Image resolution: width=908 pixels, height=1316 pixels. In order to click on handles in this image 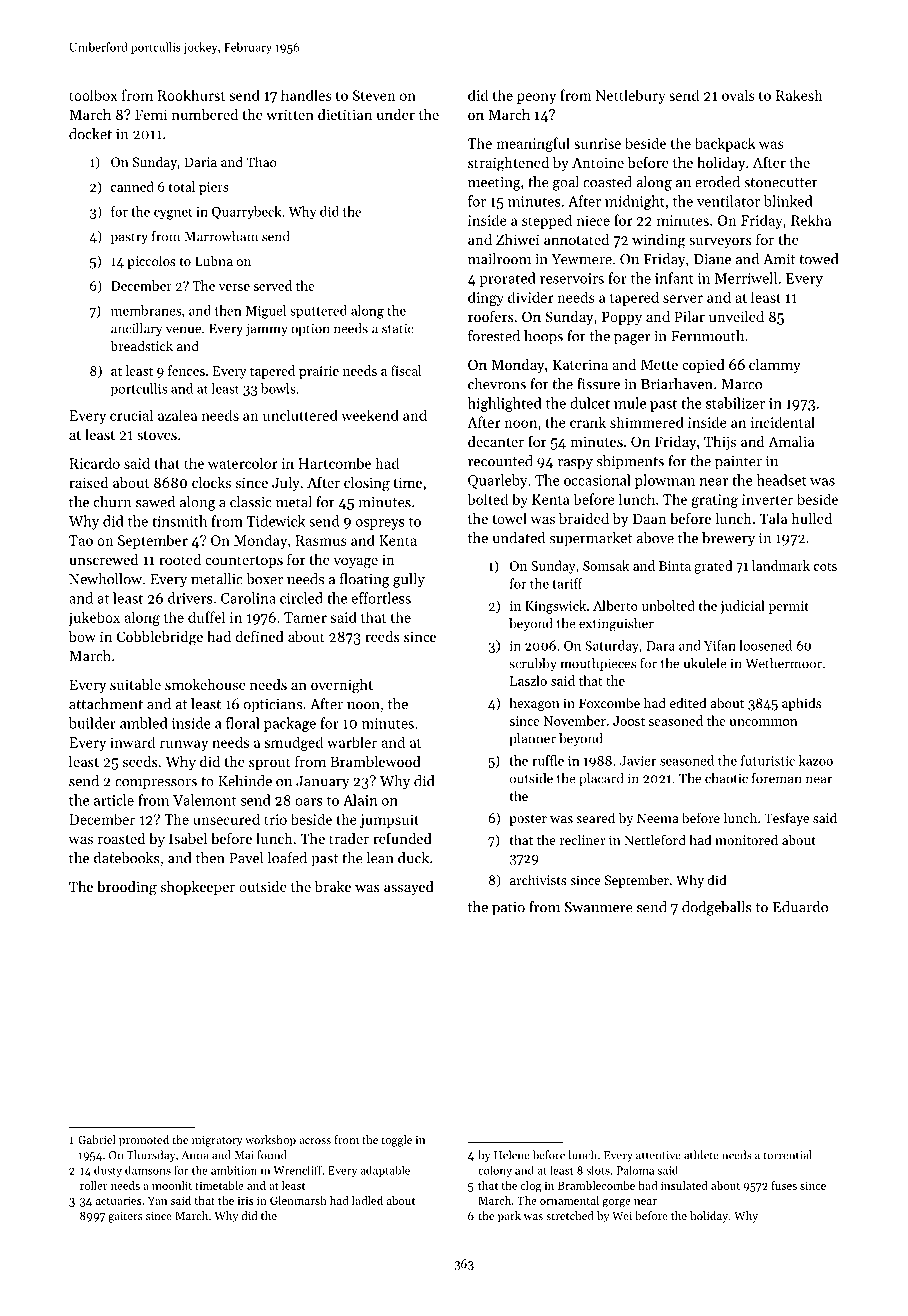, I will do `click(306, 95)`.
